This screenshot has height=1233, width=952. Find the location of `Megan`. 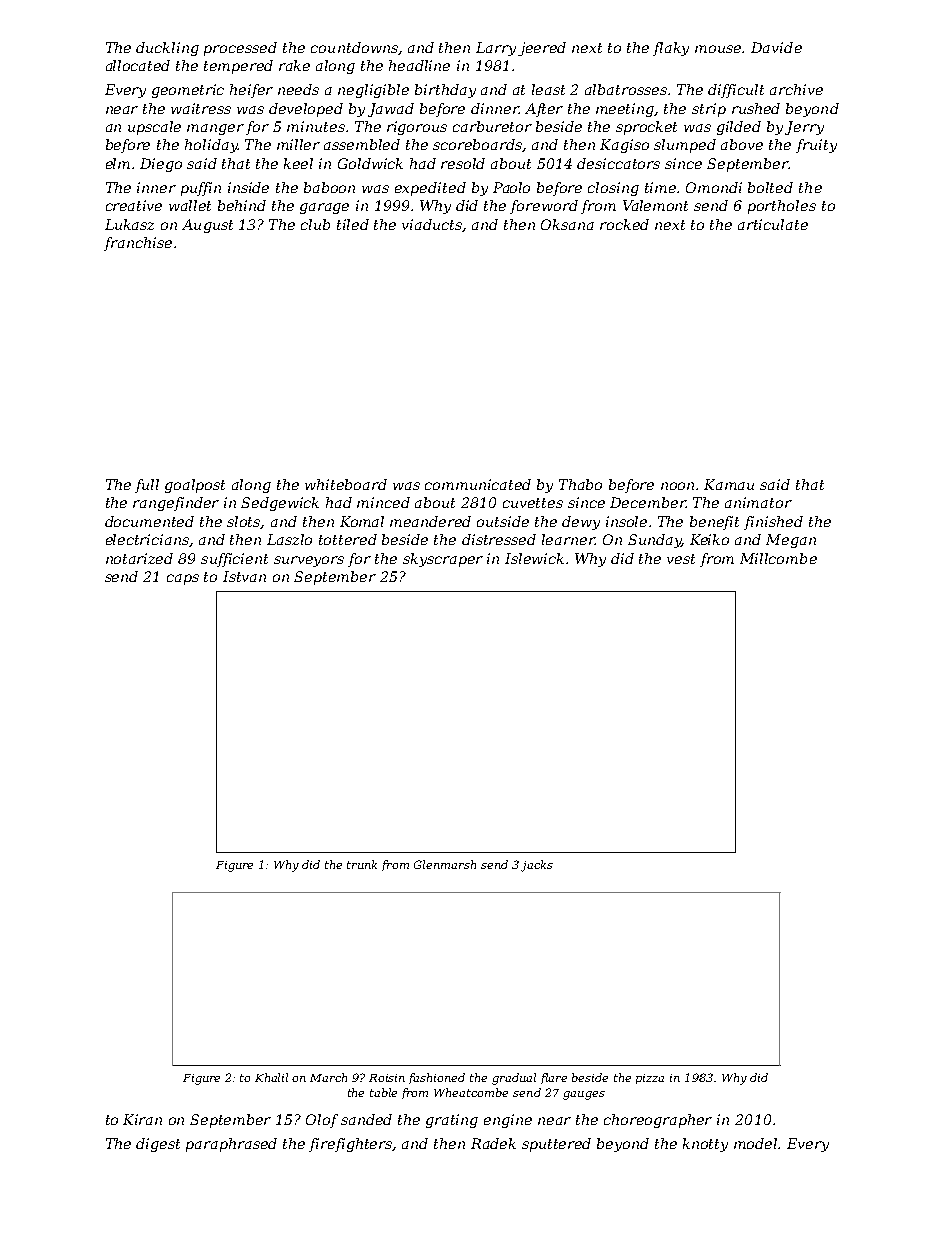

Megan is located at coordinates (791, 541).
